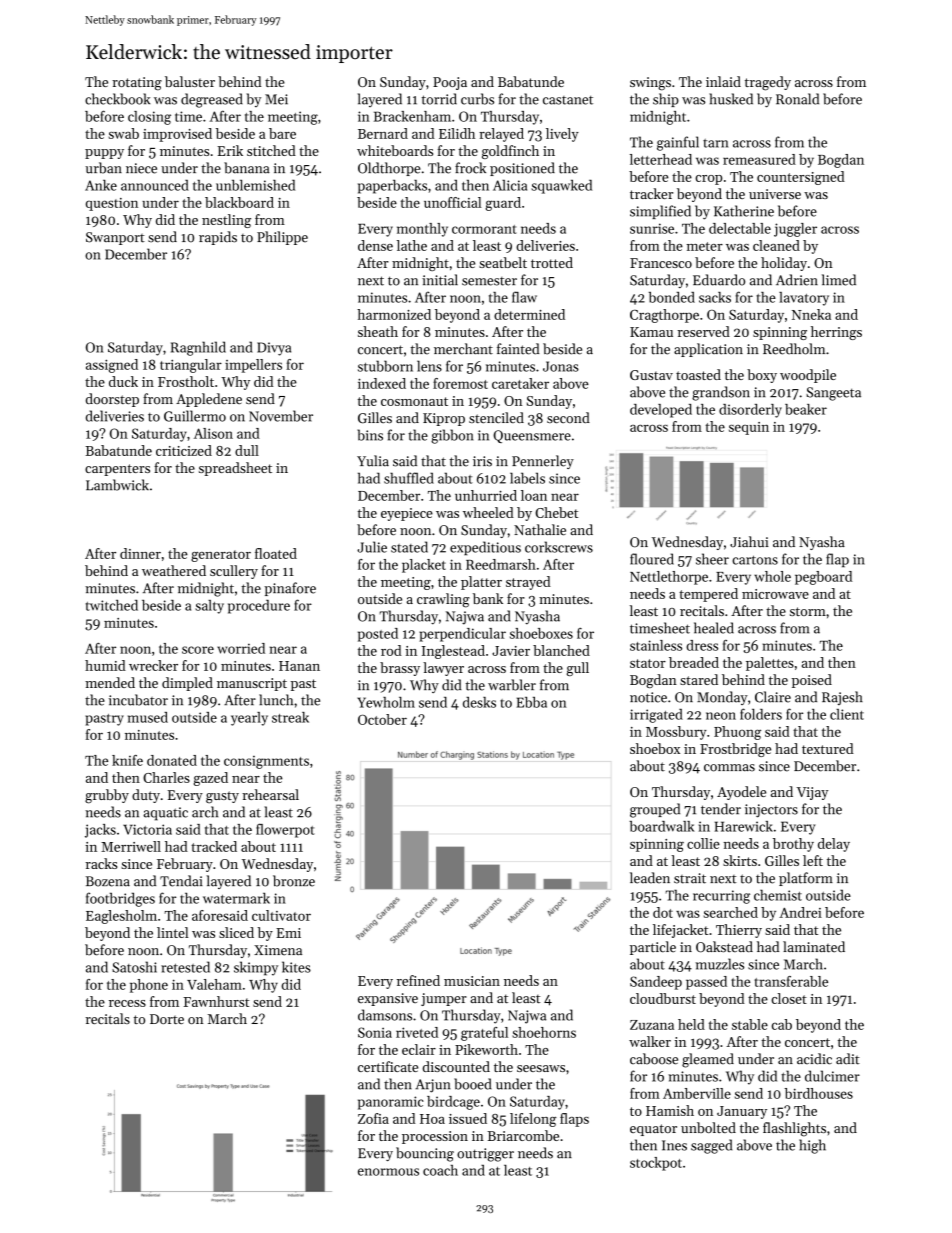 This page has height=1233, width=952. I want to click on Divya, so click(274, 349).
